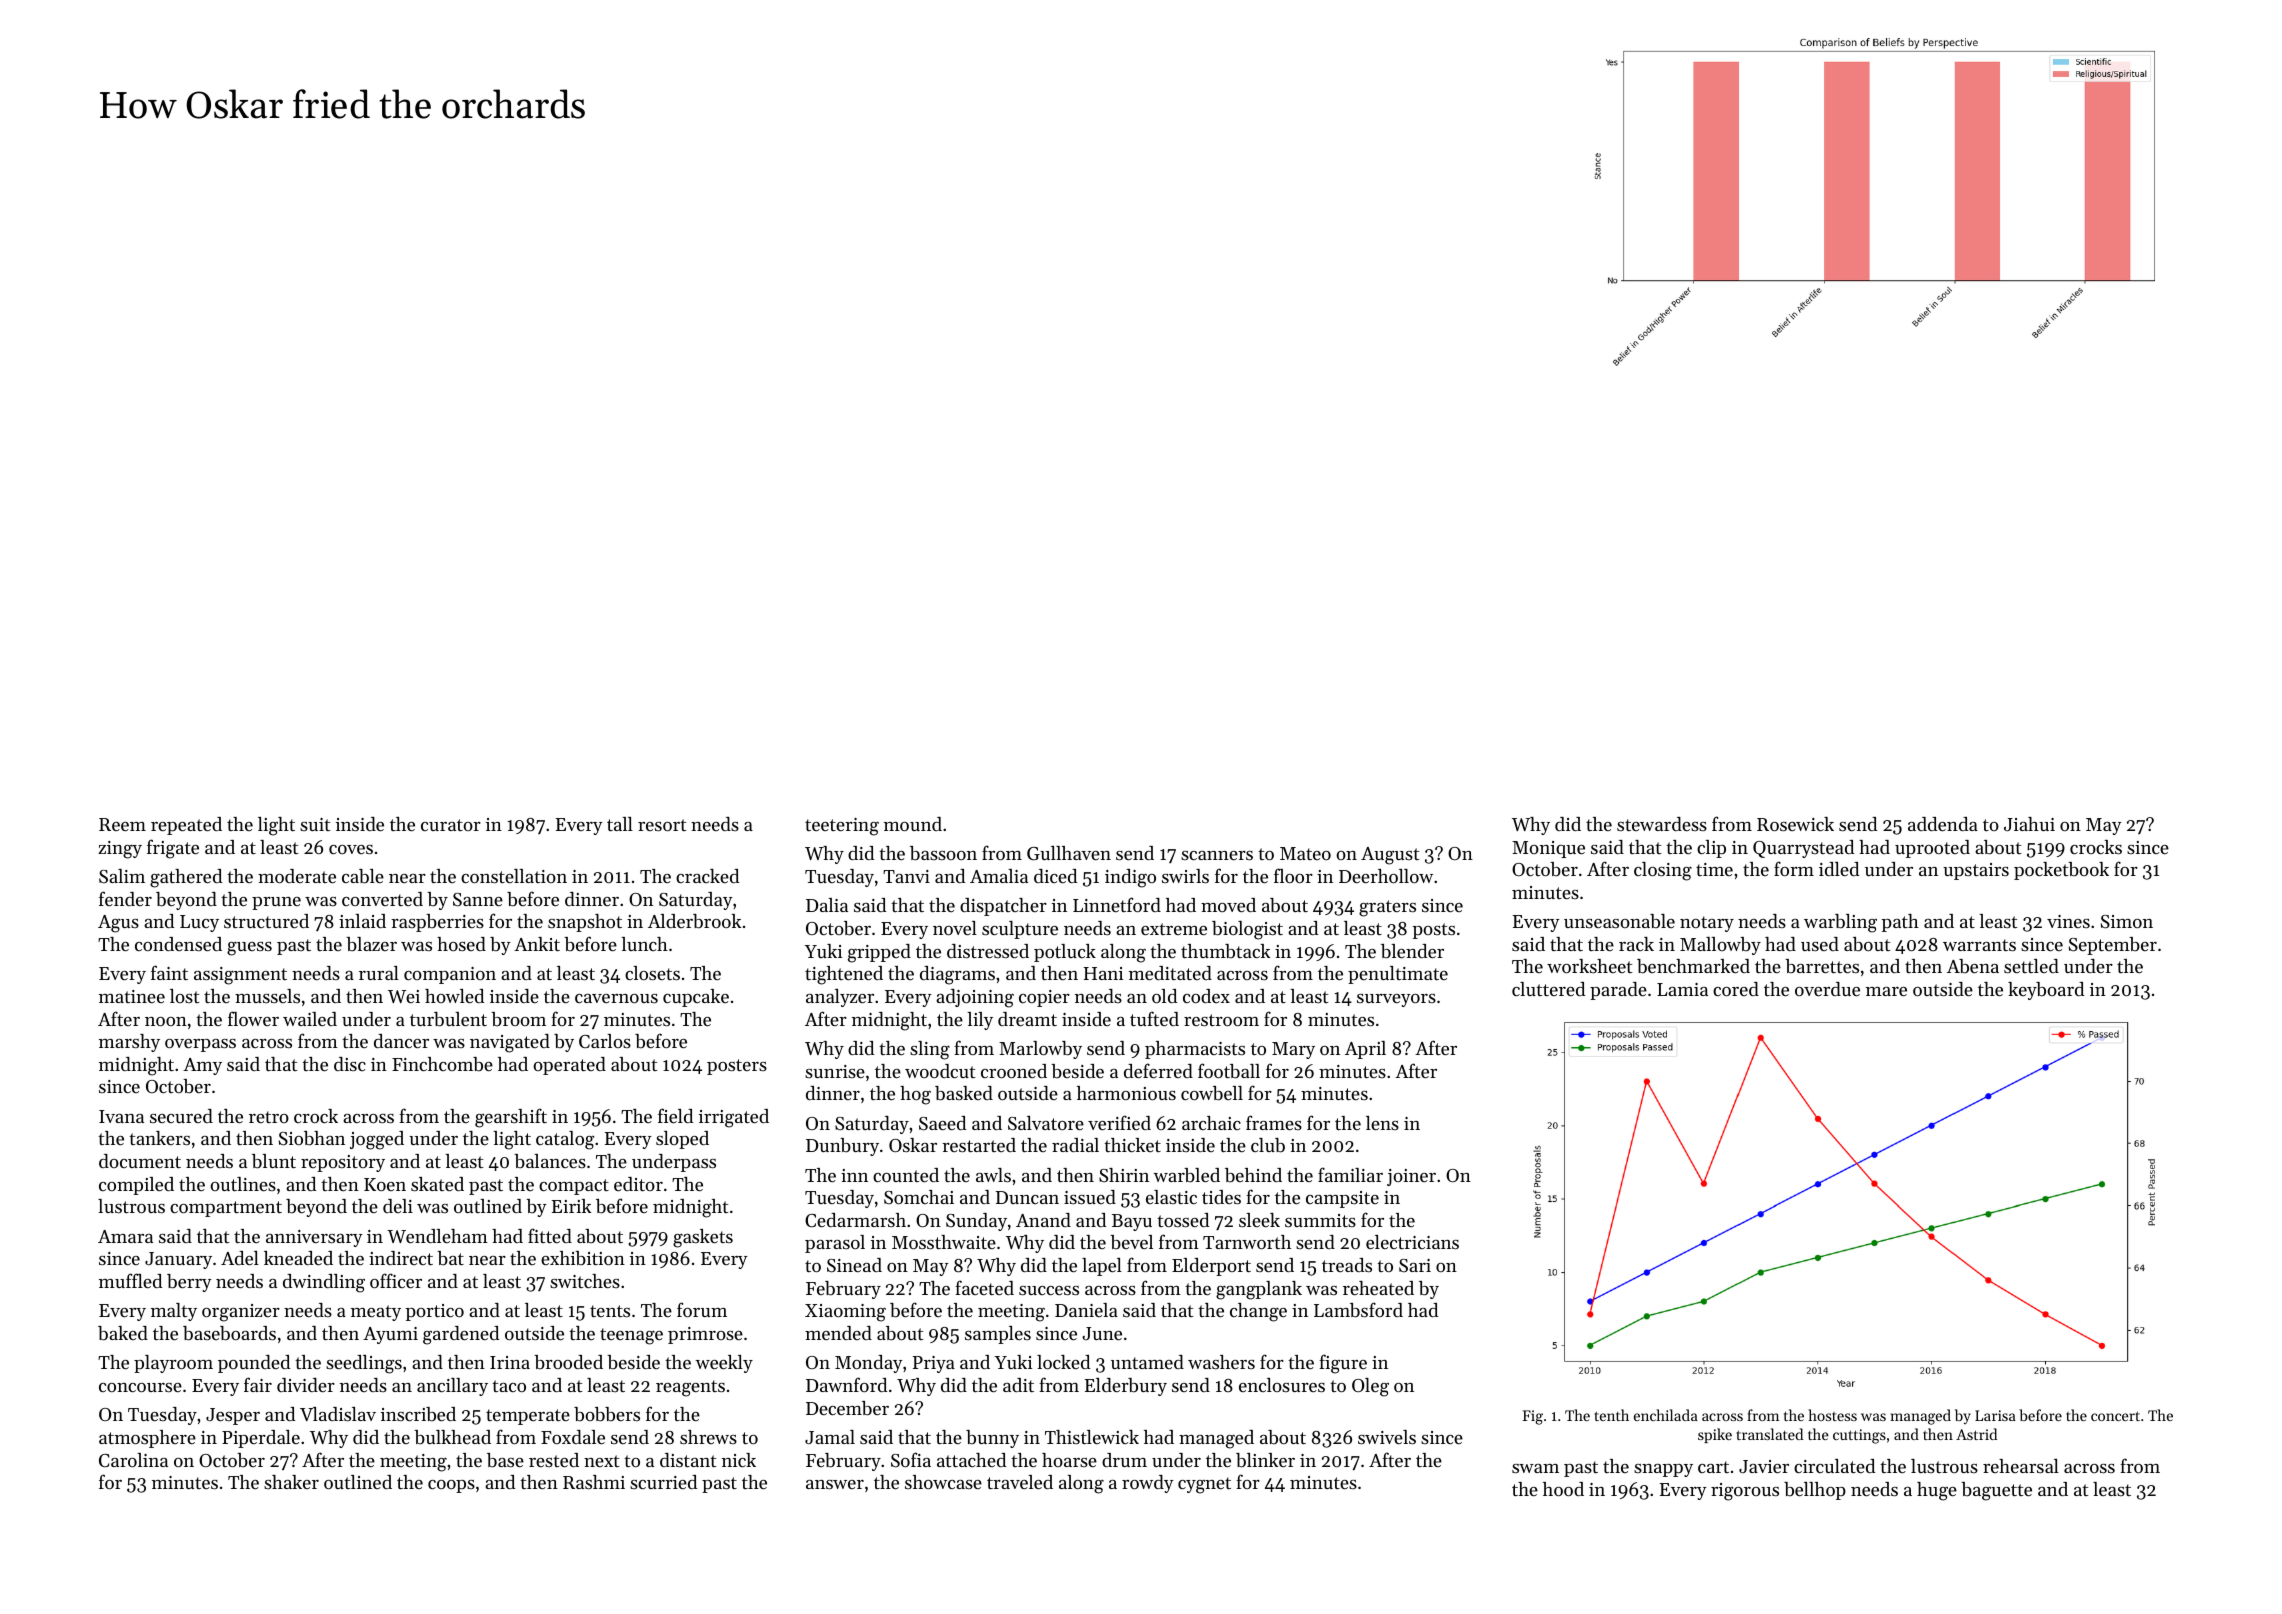 The height and width of the image is (1614, 2282). Describe the element at coordinates (514, 876) in the image. I see `constellation` at that location.
